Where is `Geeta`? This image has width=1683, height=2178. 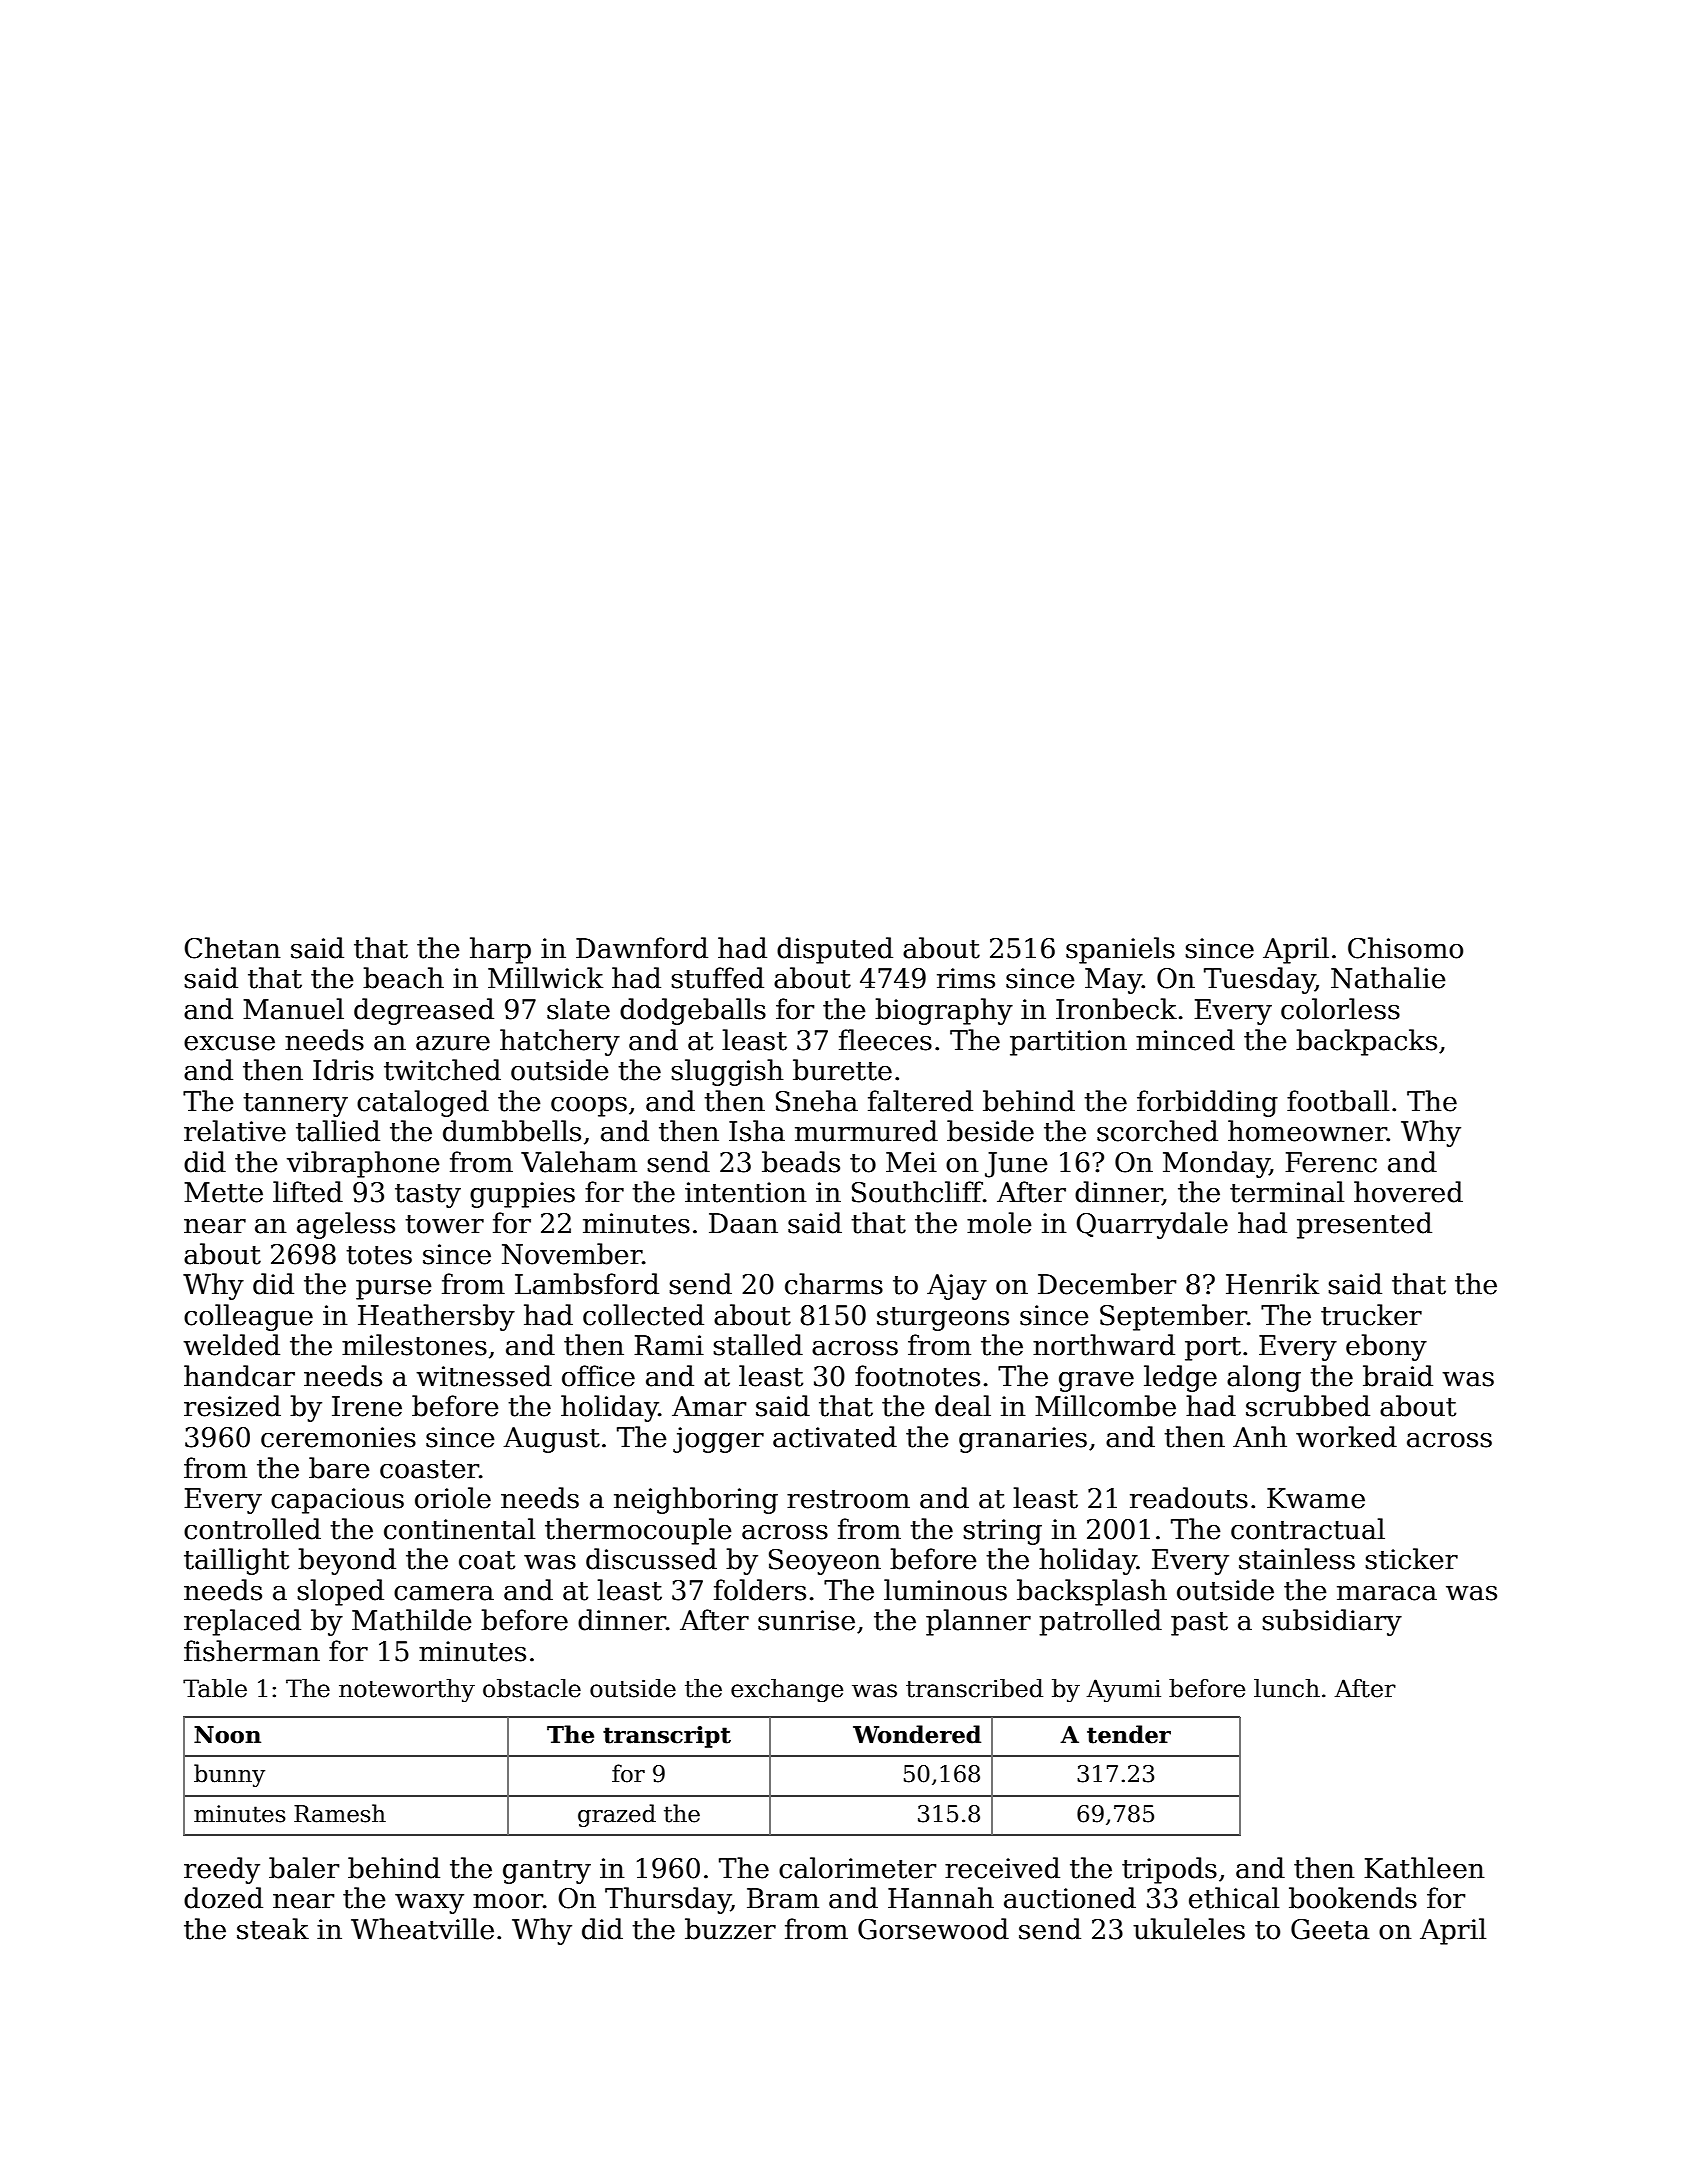
Geeta is located at coordinates (1330, 1929).
